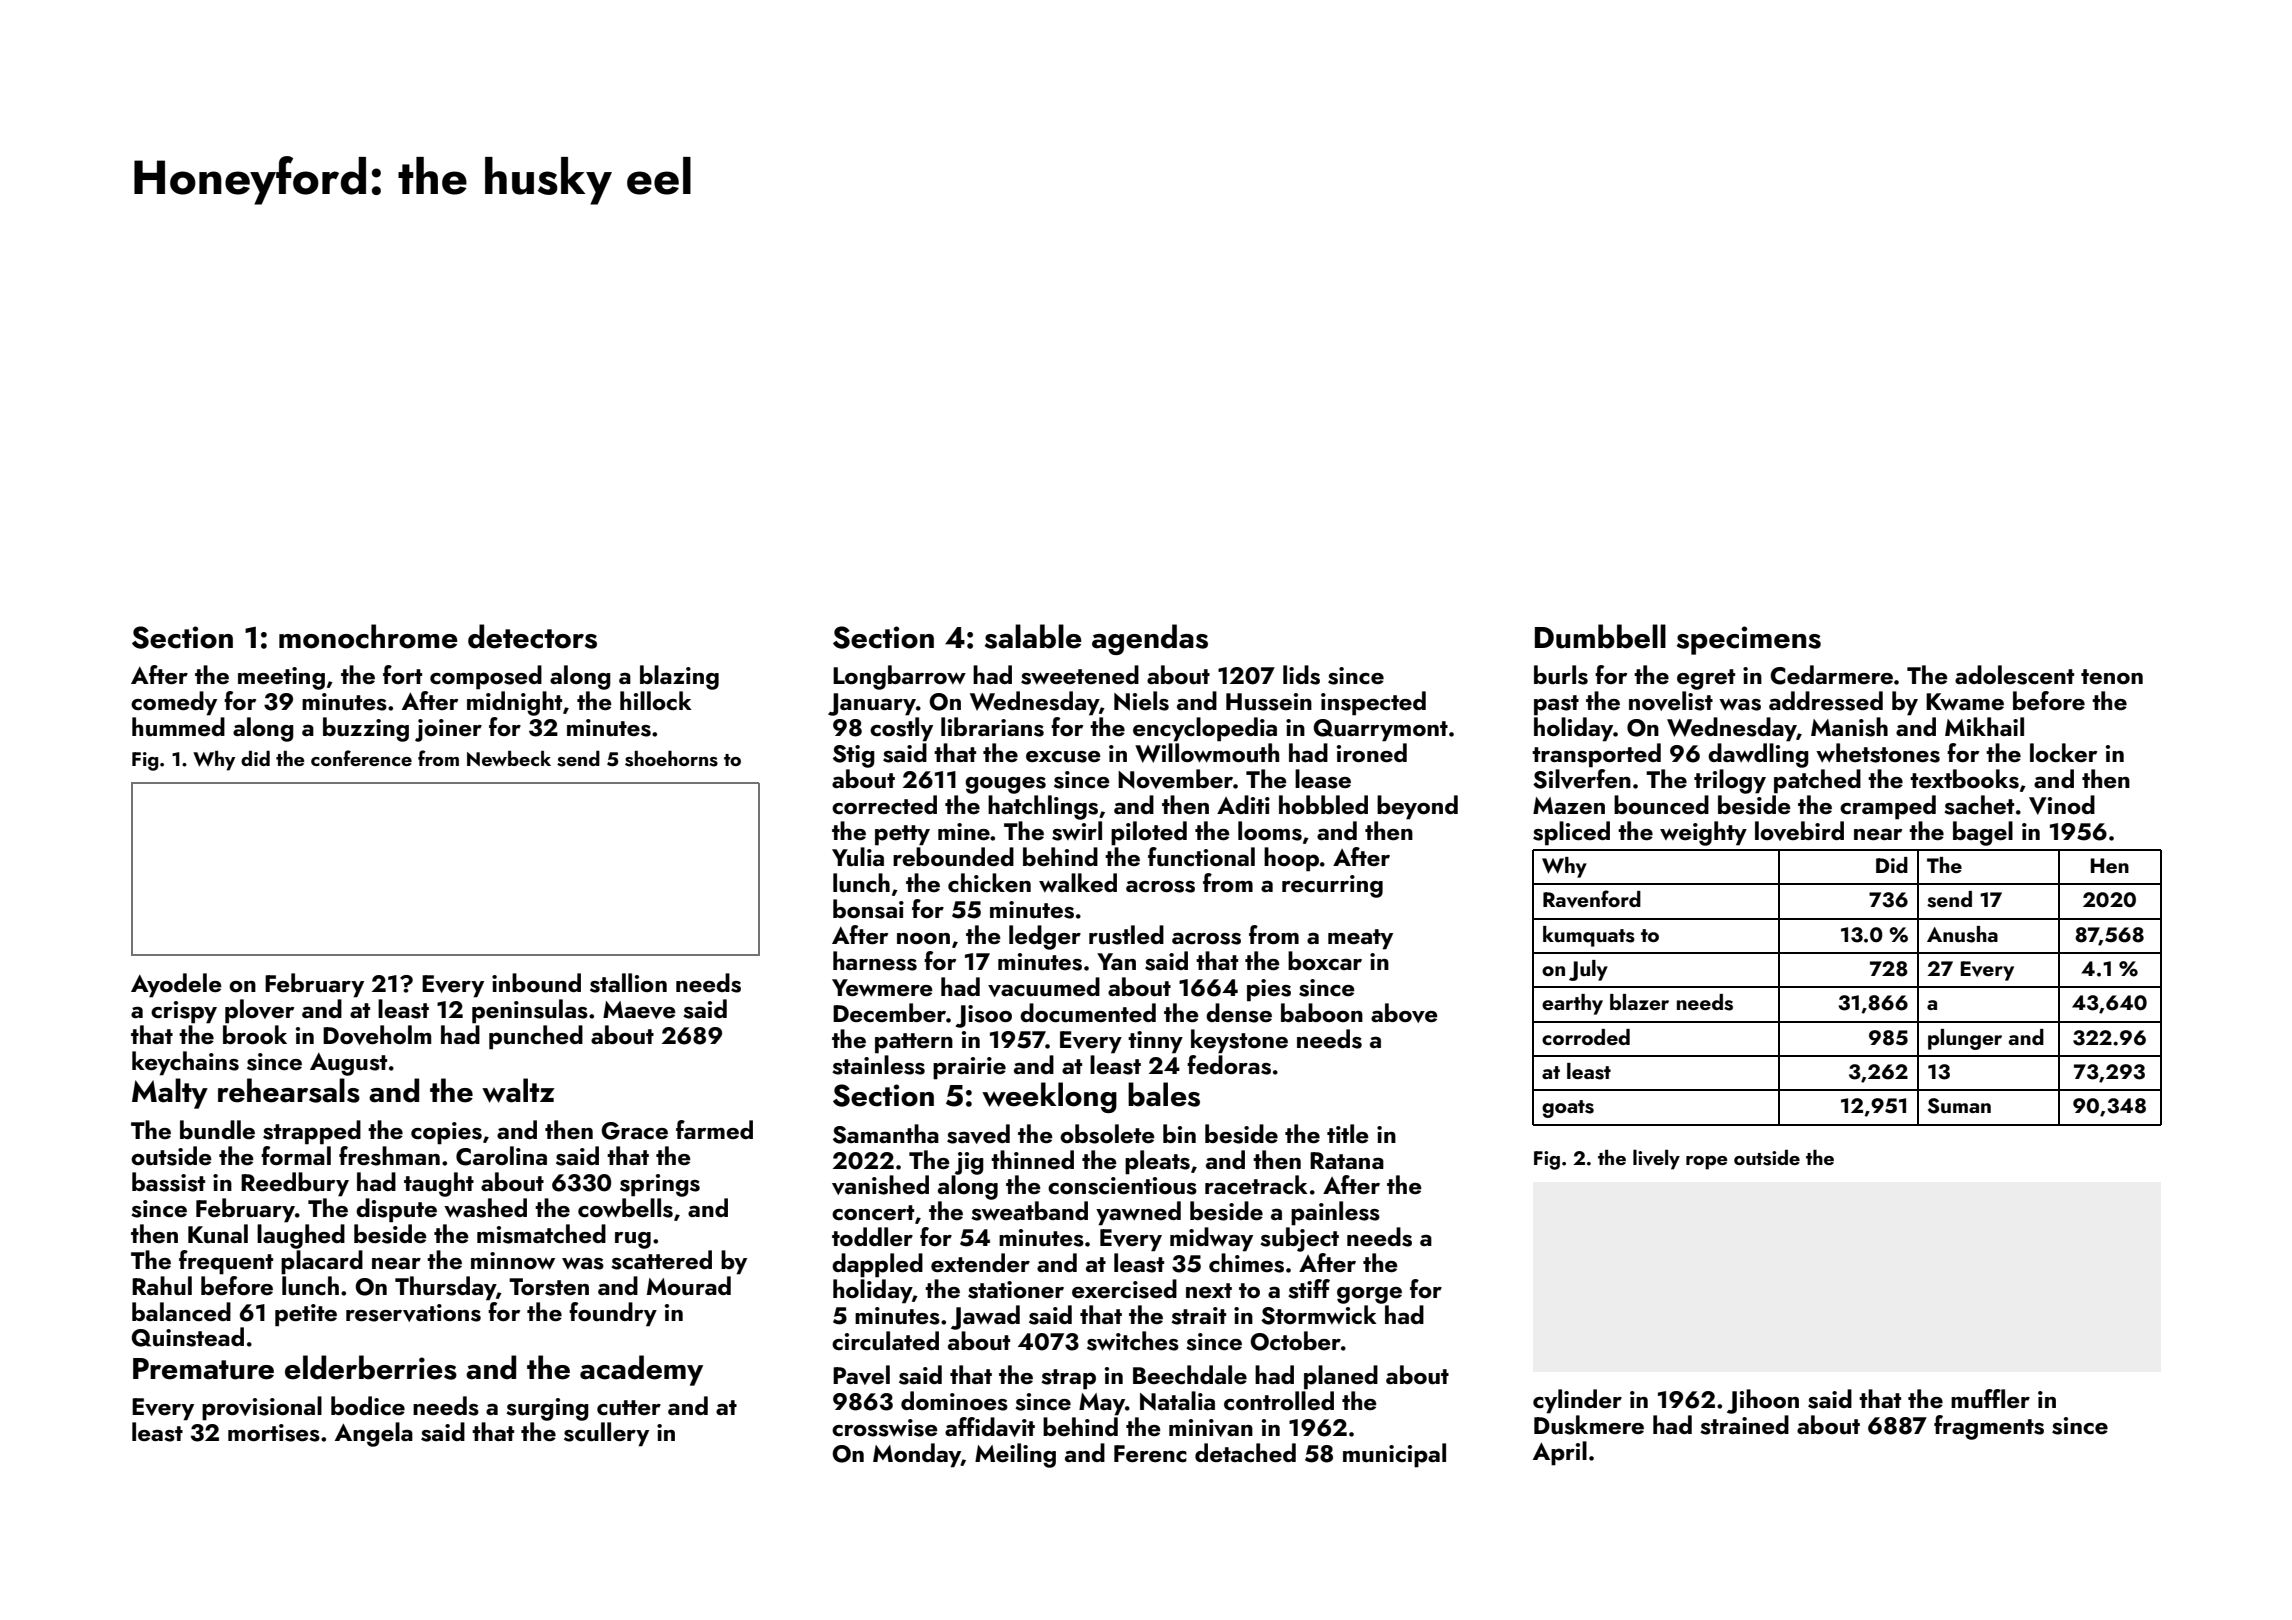 The height and width of the screenshot is (1620, 2292). Describe the element at coordinates (1157, 1162) in the screenshot. I see `pleats` at that location.
